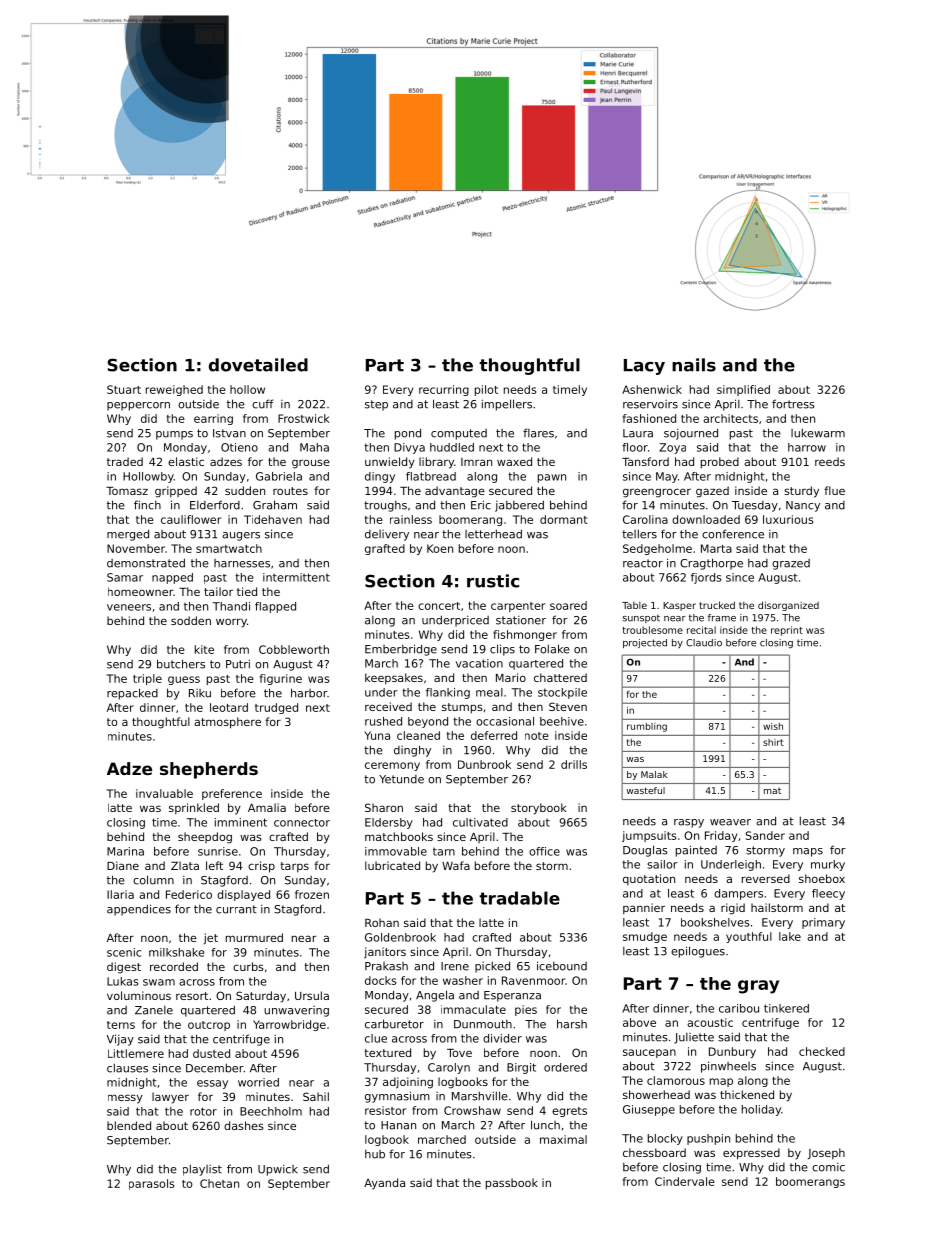  I want to click on augers, so click(241, 536).
